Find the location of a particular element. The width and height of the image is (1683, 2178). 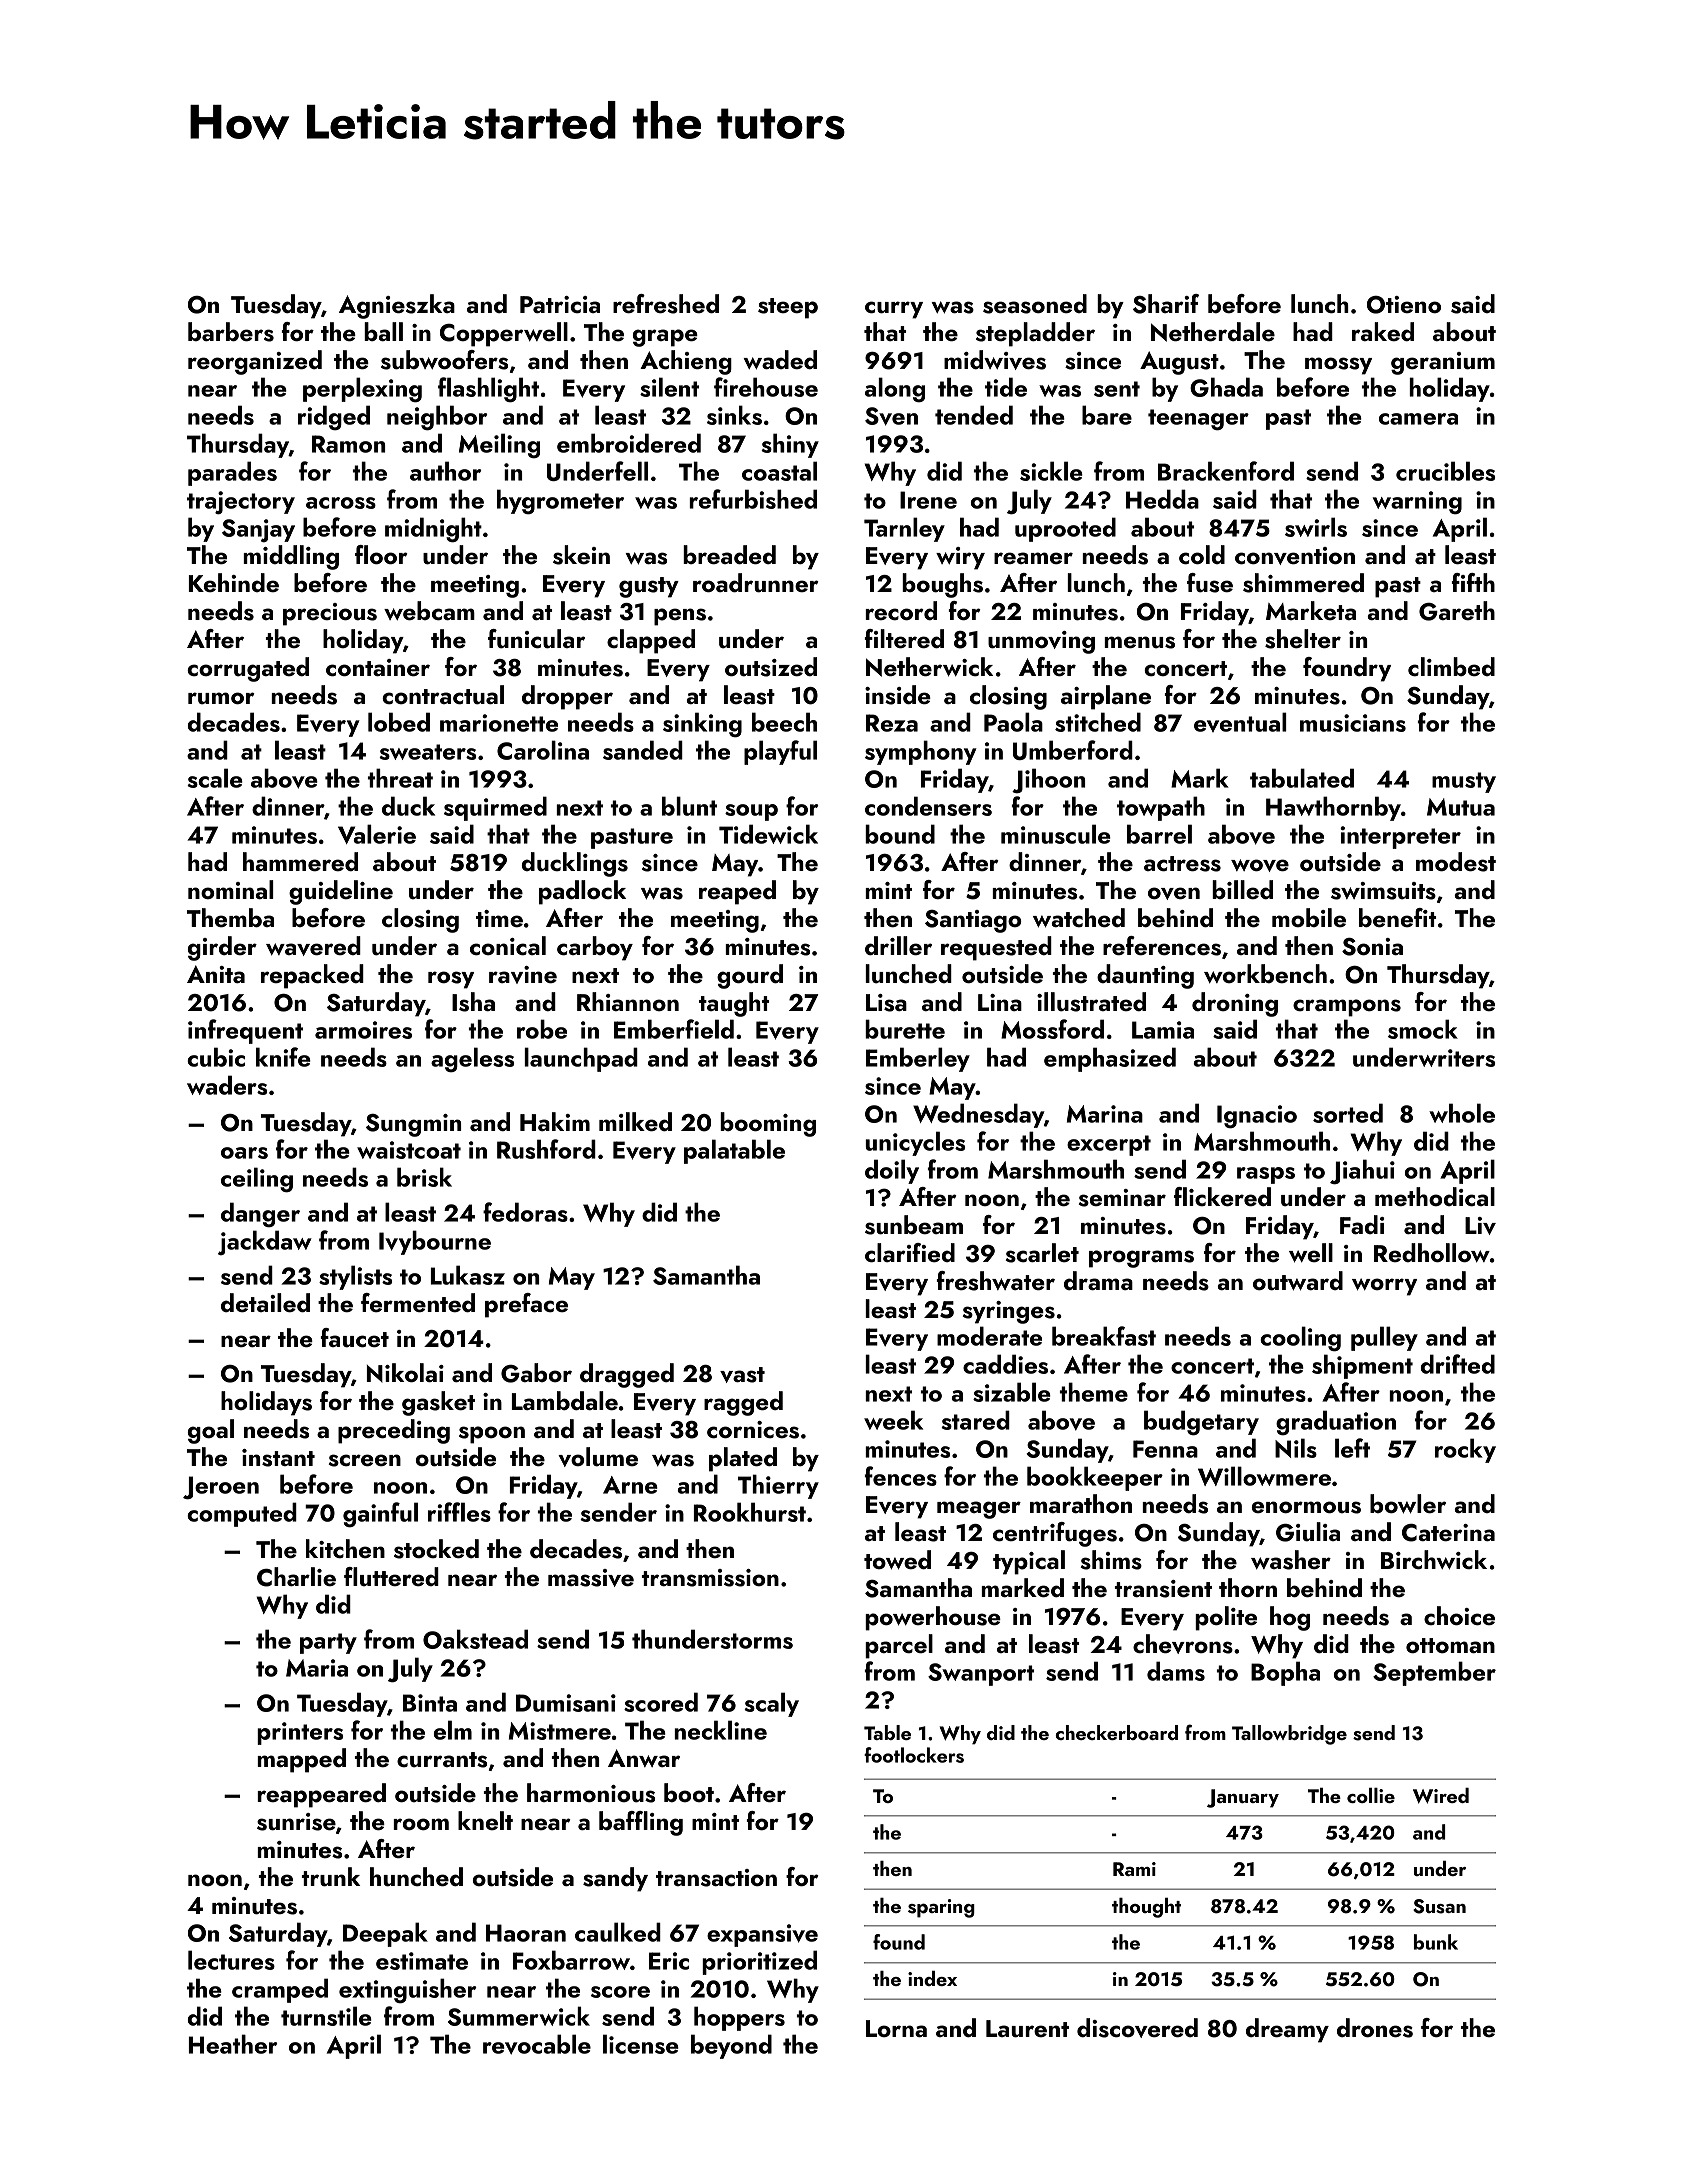

collie is located at coordinates (1371, 1795).
